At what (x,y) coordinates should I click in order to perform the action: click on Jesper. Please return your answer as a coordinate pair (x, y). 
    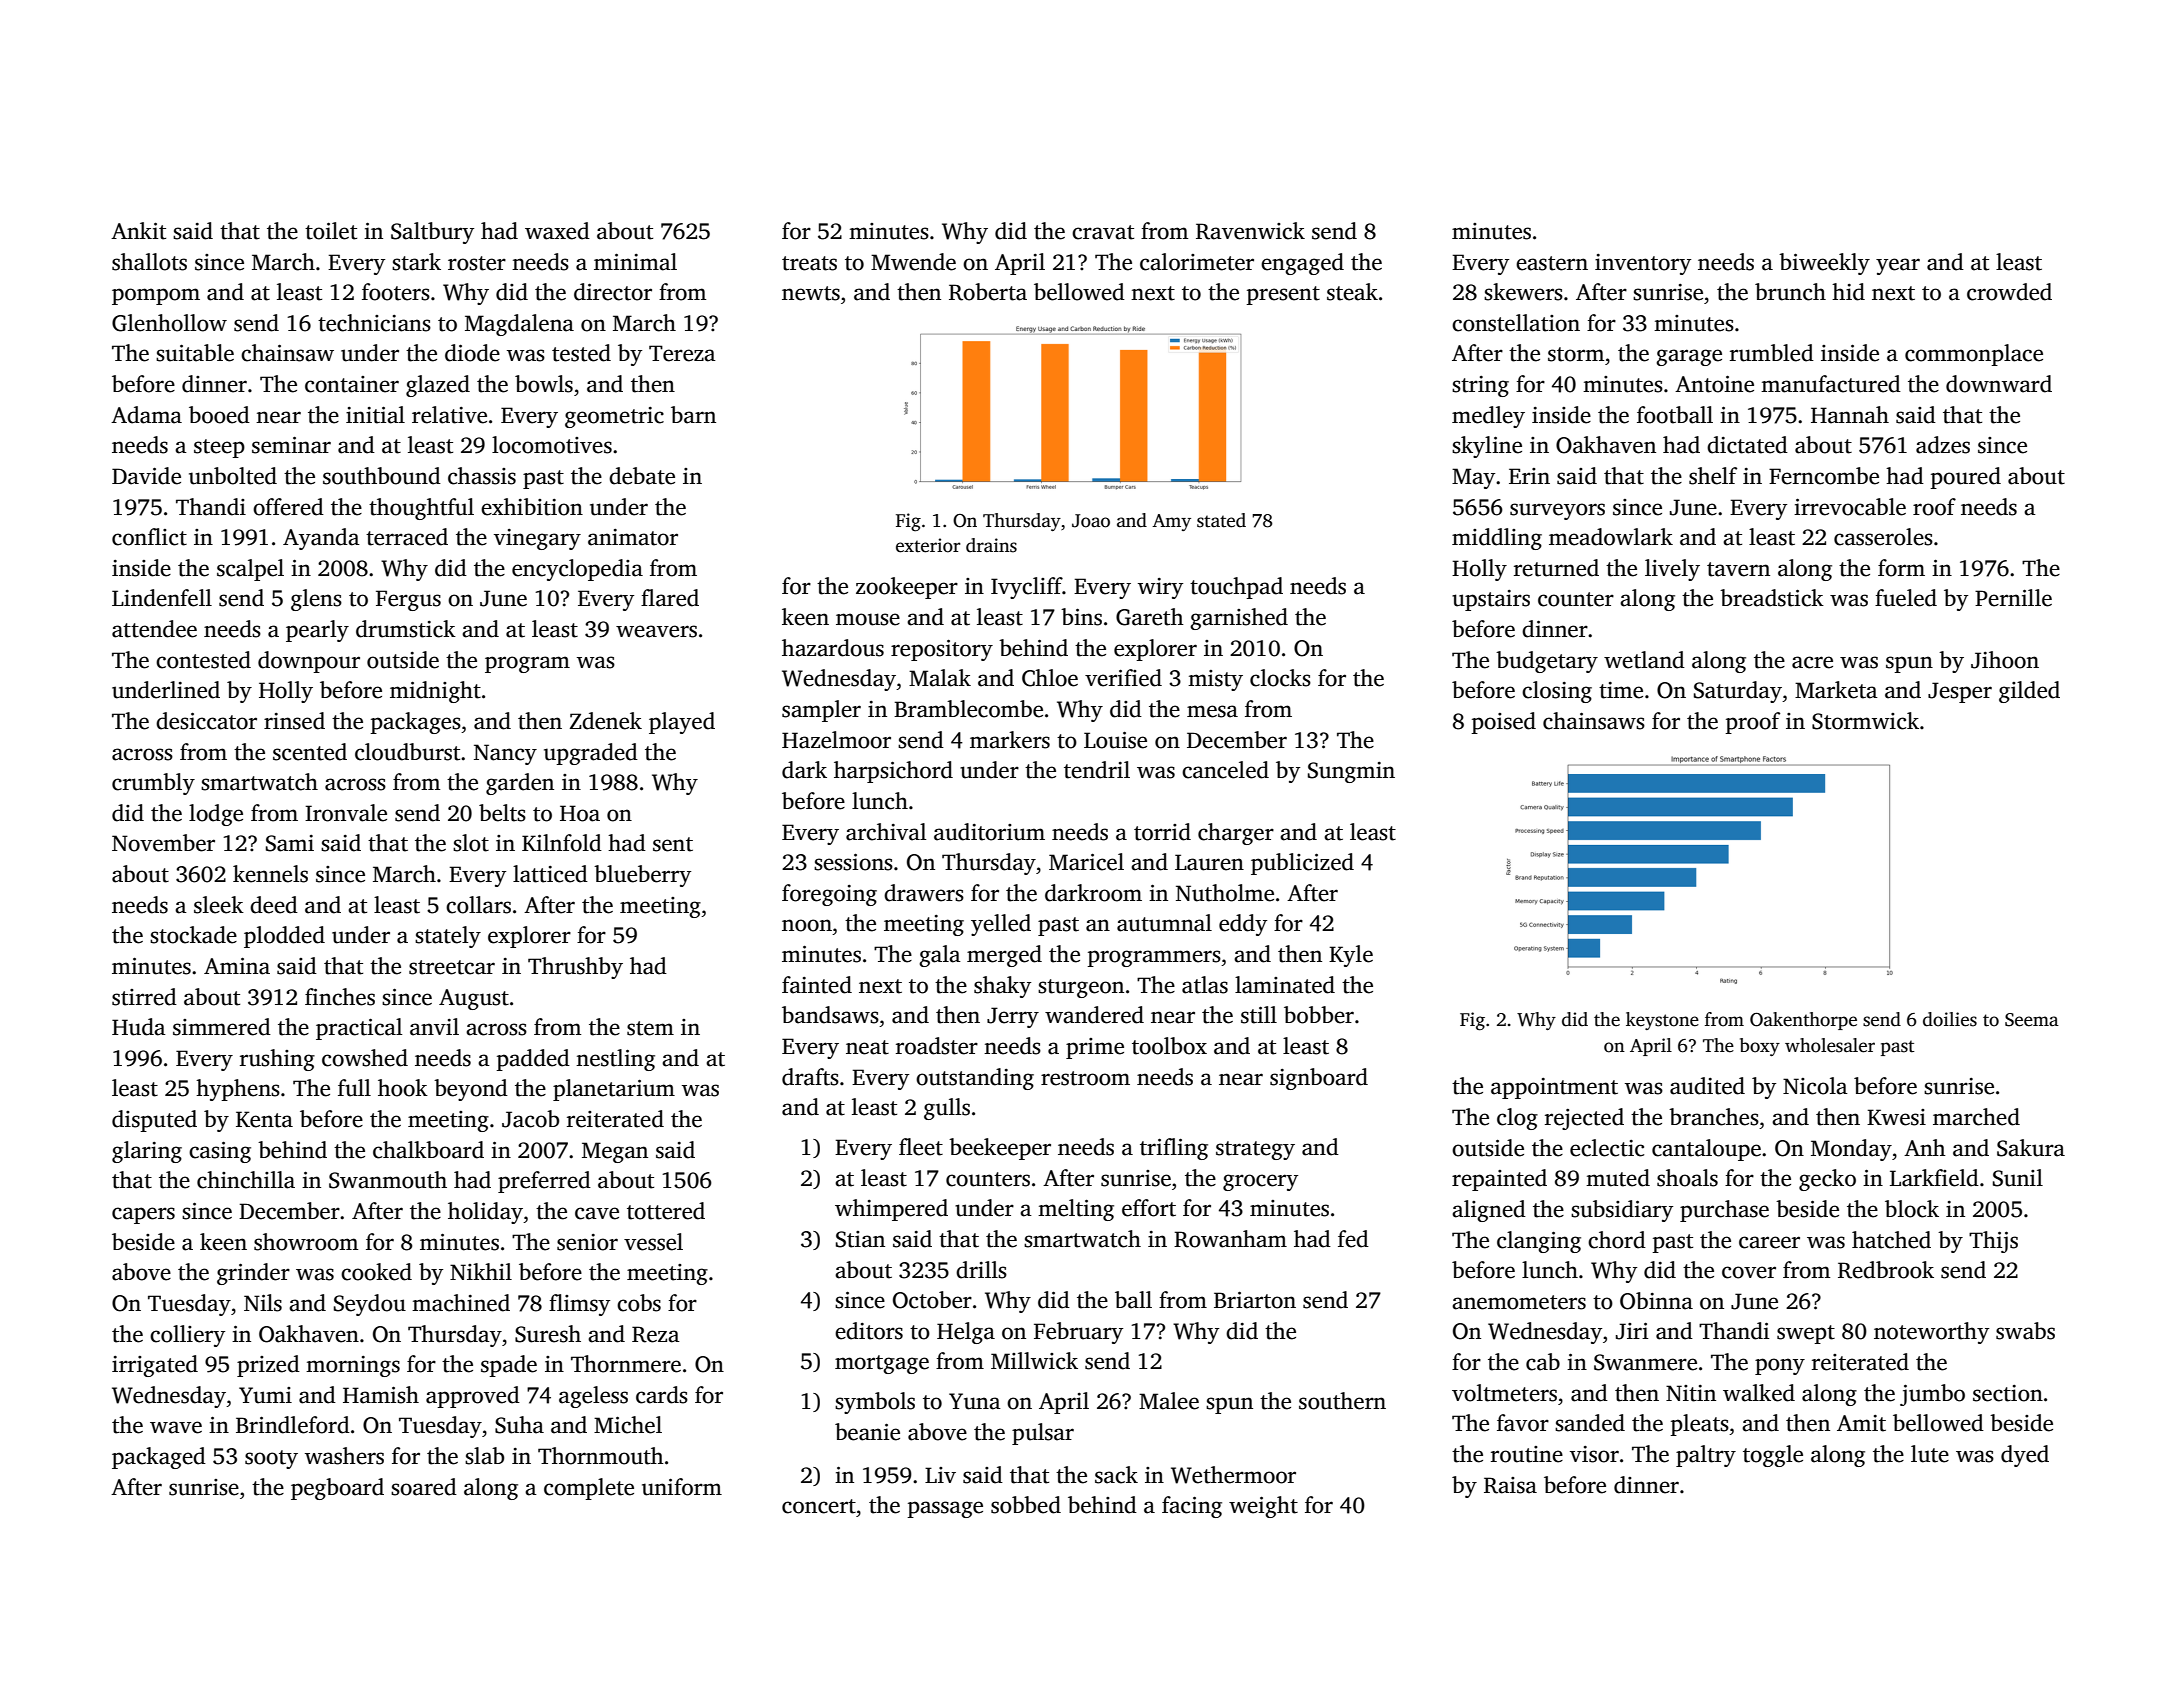
    Looking at the image, I should click on (1960, 692).
